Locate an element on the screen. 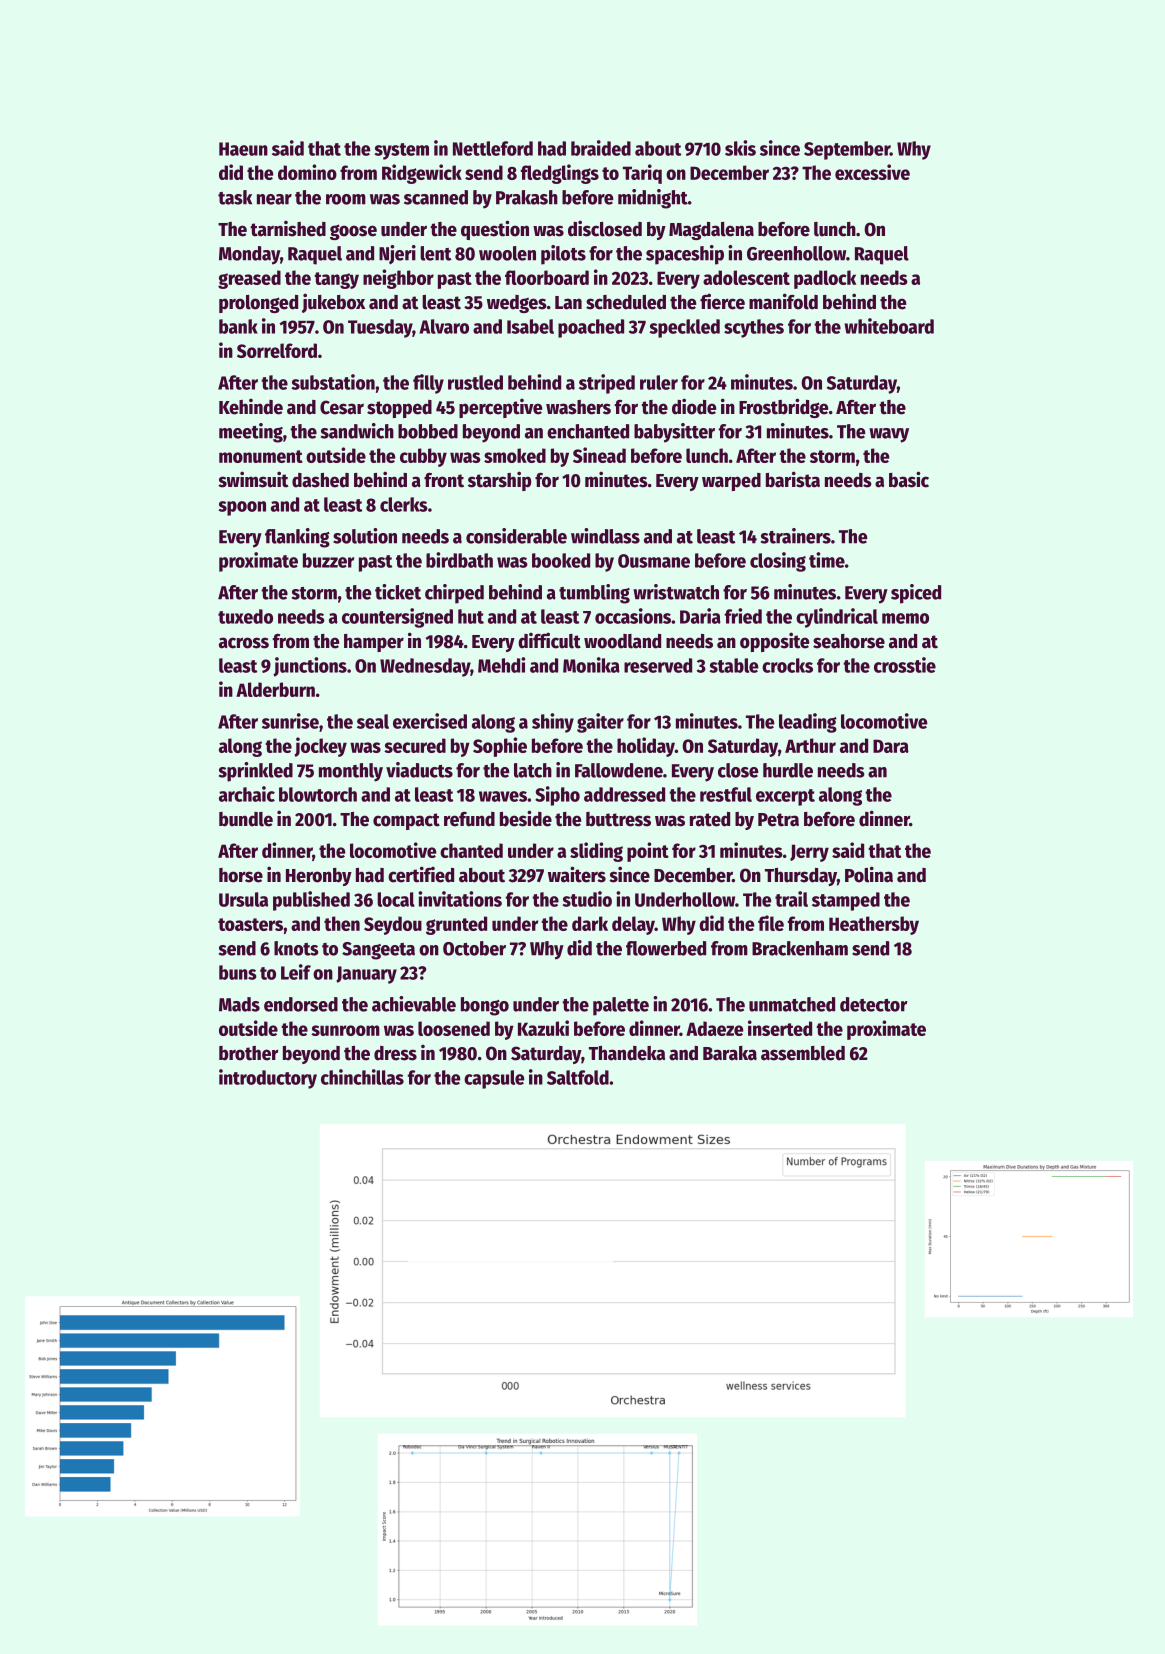 Image resolution: width=1165 pixels, height=1654 pixels. Leif is located at coordinates (296, 972).
